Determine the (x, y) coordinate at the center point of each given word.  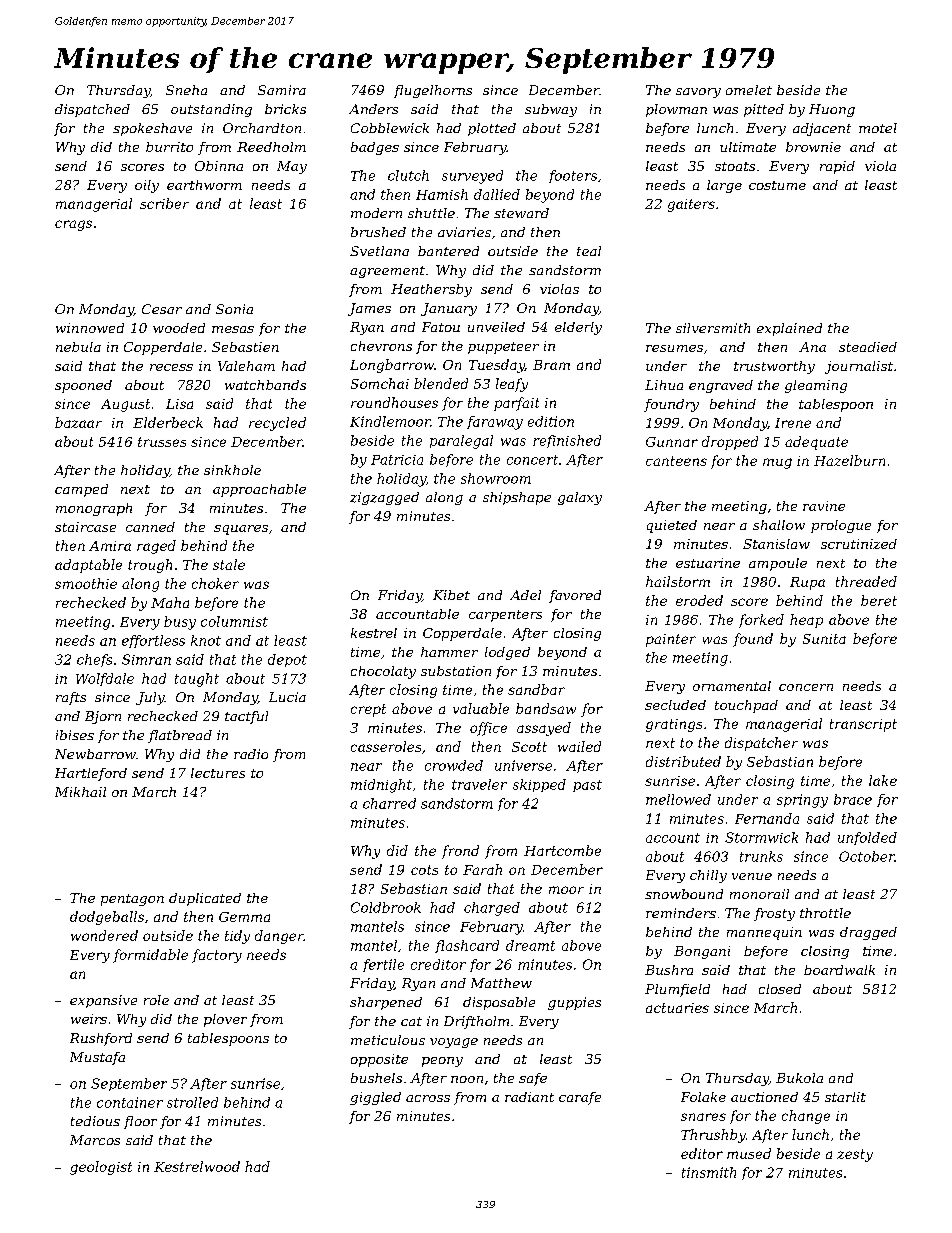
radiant (529, 1097)
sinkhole (232, 470)
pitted (764, 110)
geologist (101, 1168)
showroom (496, 478)
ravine (824, 506)
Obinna (219, 166)
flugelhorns (433, 91)
